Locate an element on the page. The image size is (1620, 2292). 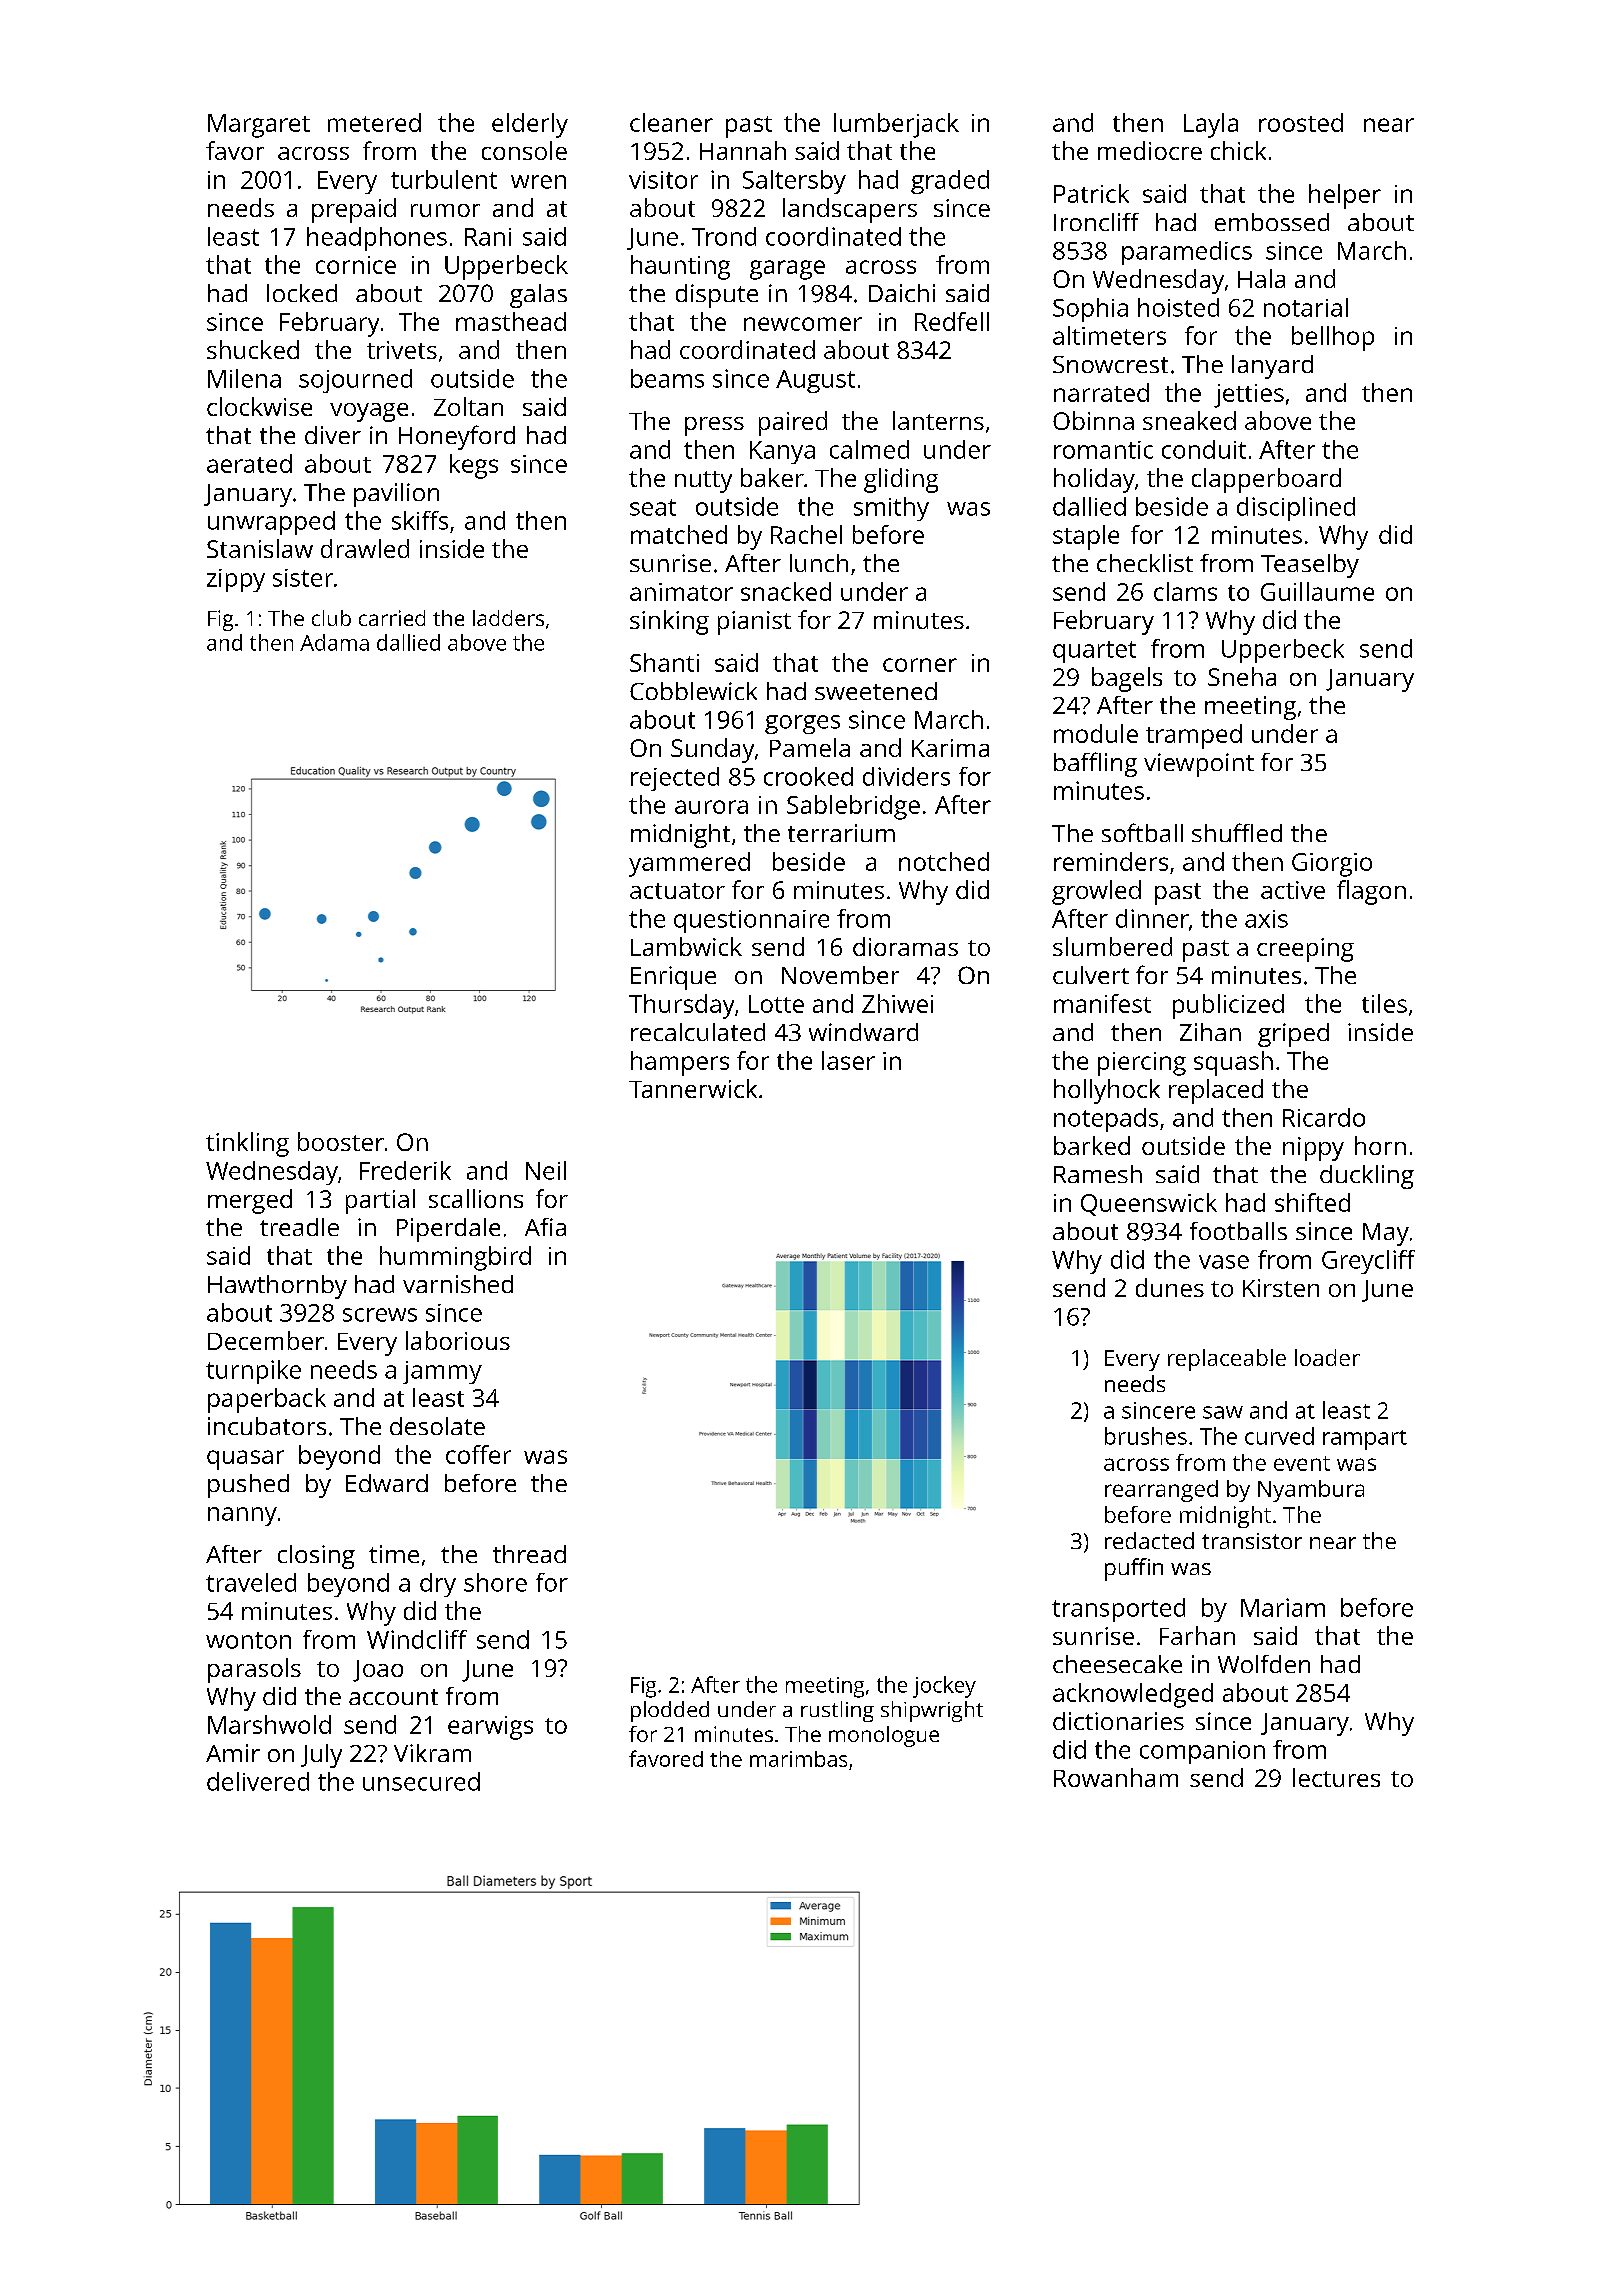
questionnaire is located at coordinates (751, 921).
